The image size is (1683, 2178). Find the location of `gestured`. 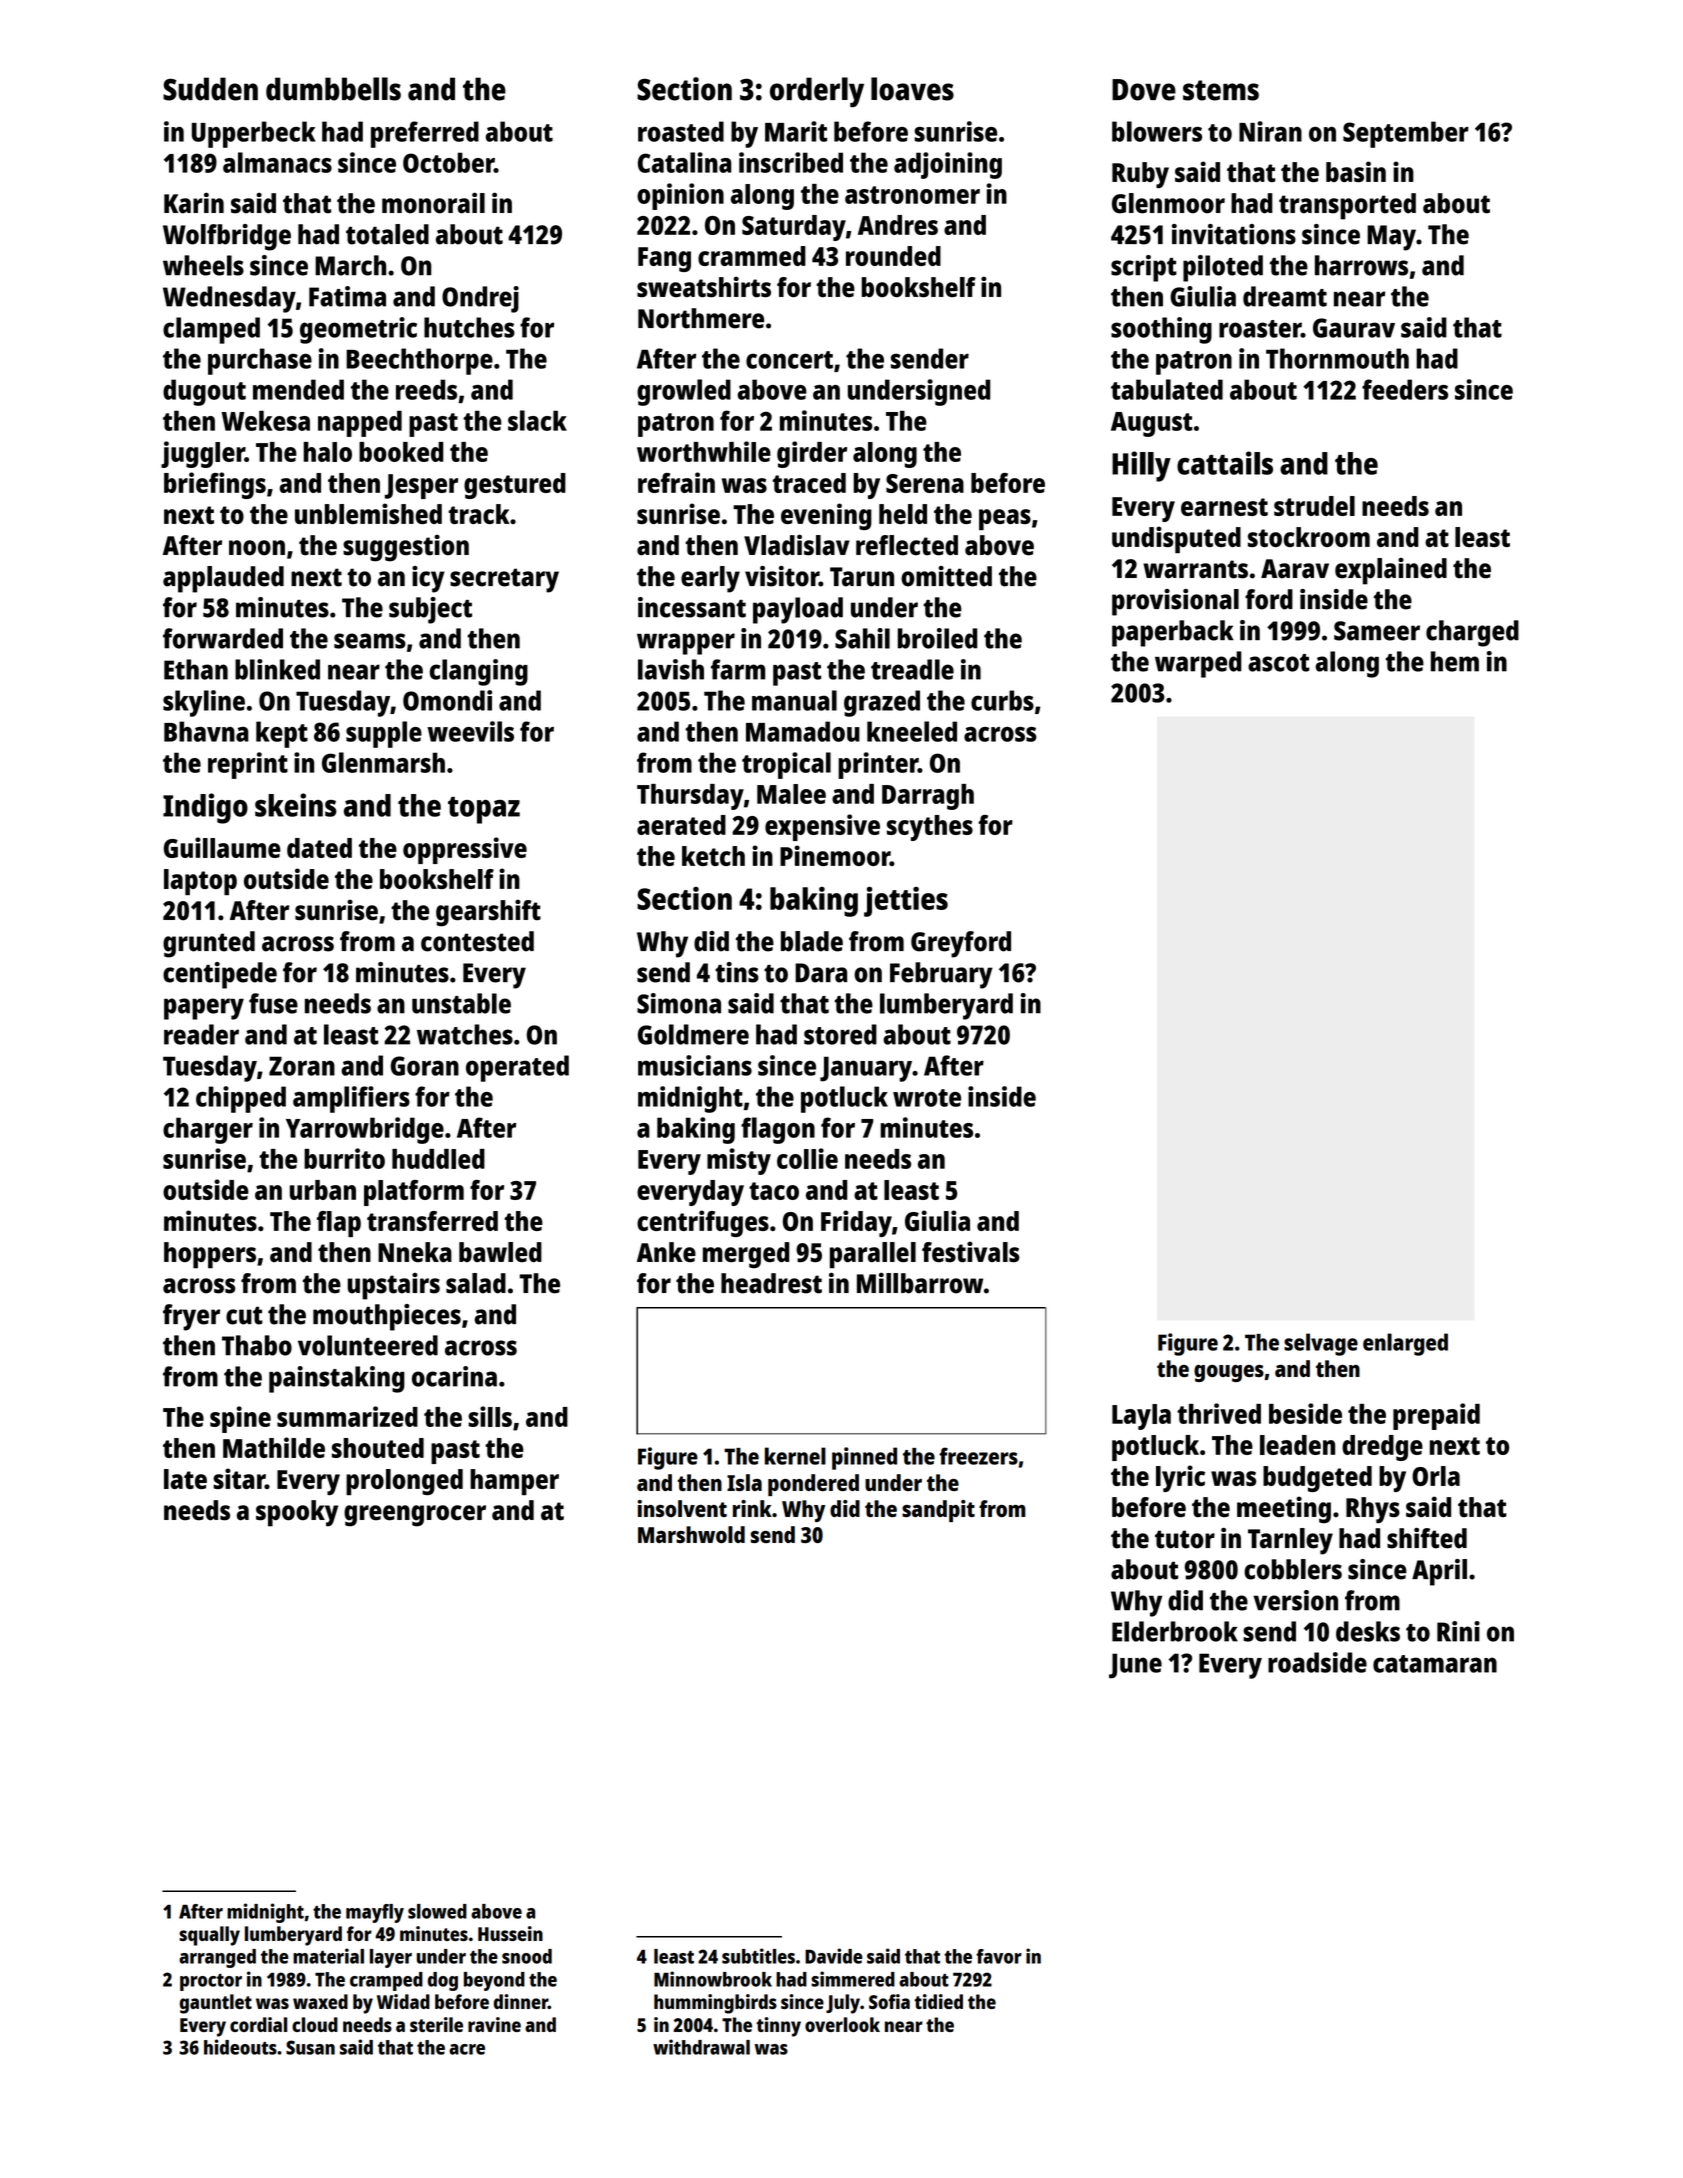

gestured is located at coordinates (515, 486).
